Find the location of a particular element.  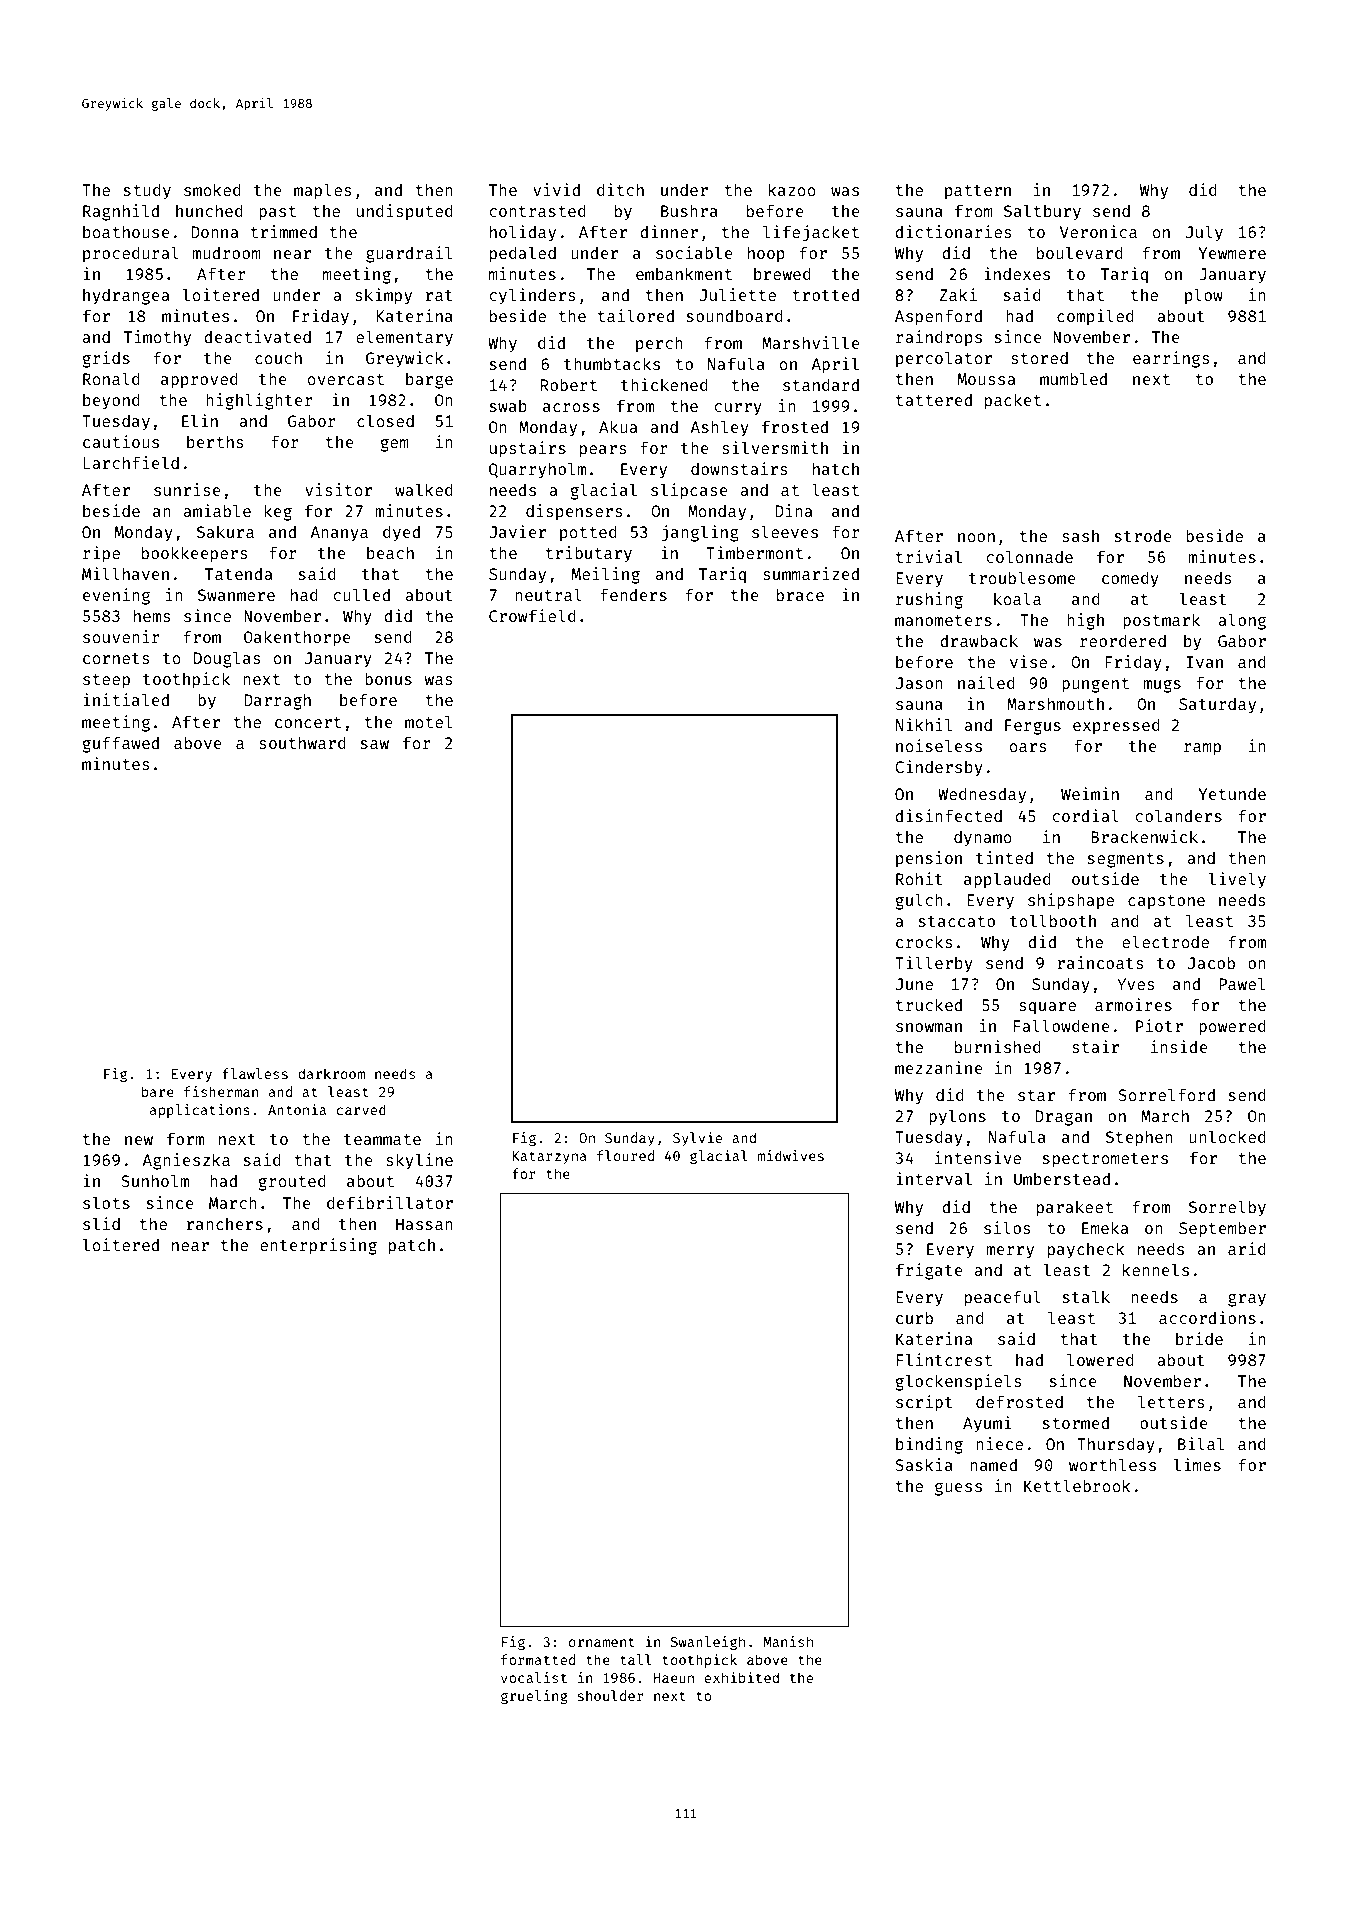

thickened is located at coordinates (664, 384).
